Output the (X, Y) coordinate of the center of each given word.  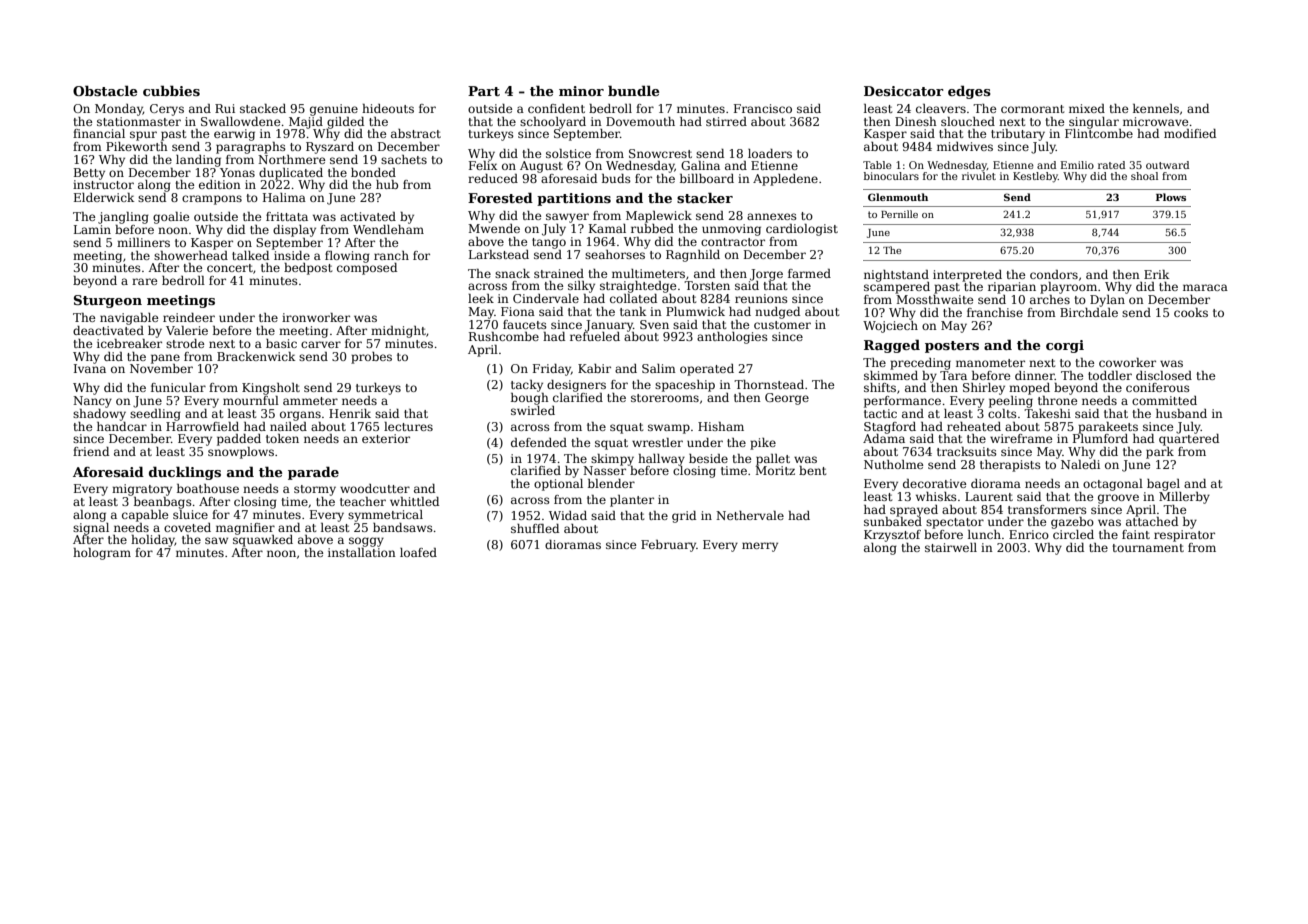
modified (1190, 133)
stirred (726, 121)
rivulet (979, 175)
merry (760, 547)
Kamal (607, 228)
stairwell (951, 547)
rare (144, 281)
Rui (225, 108)
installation (362, 552)
